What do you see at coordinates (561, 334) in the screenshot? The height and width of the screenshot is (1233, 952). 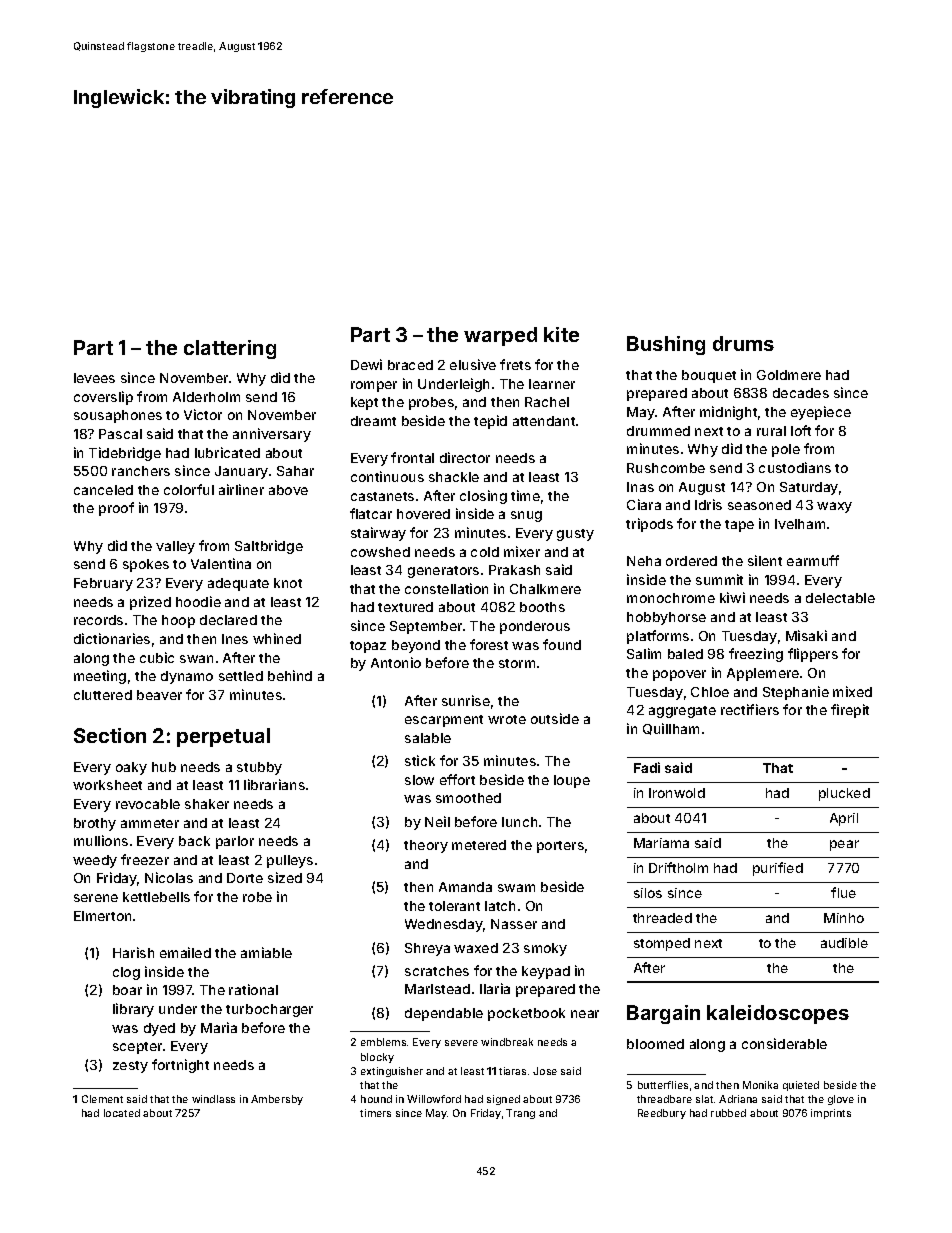 I see `kite` at bounding box center [561, 334].
